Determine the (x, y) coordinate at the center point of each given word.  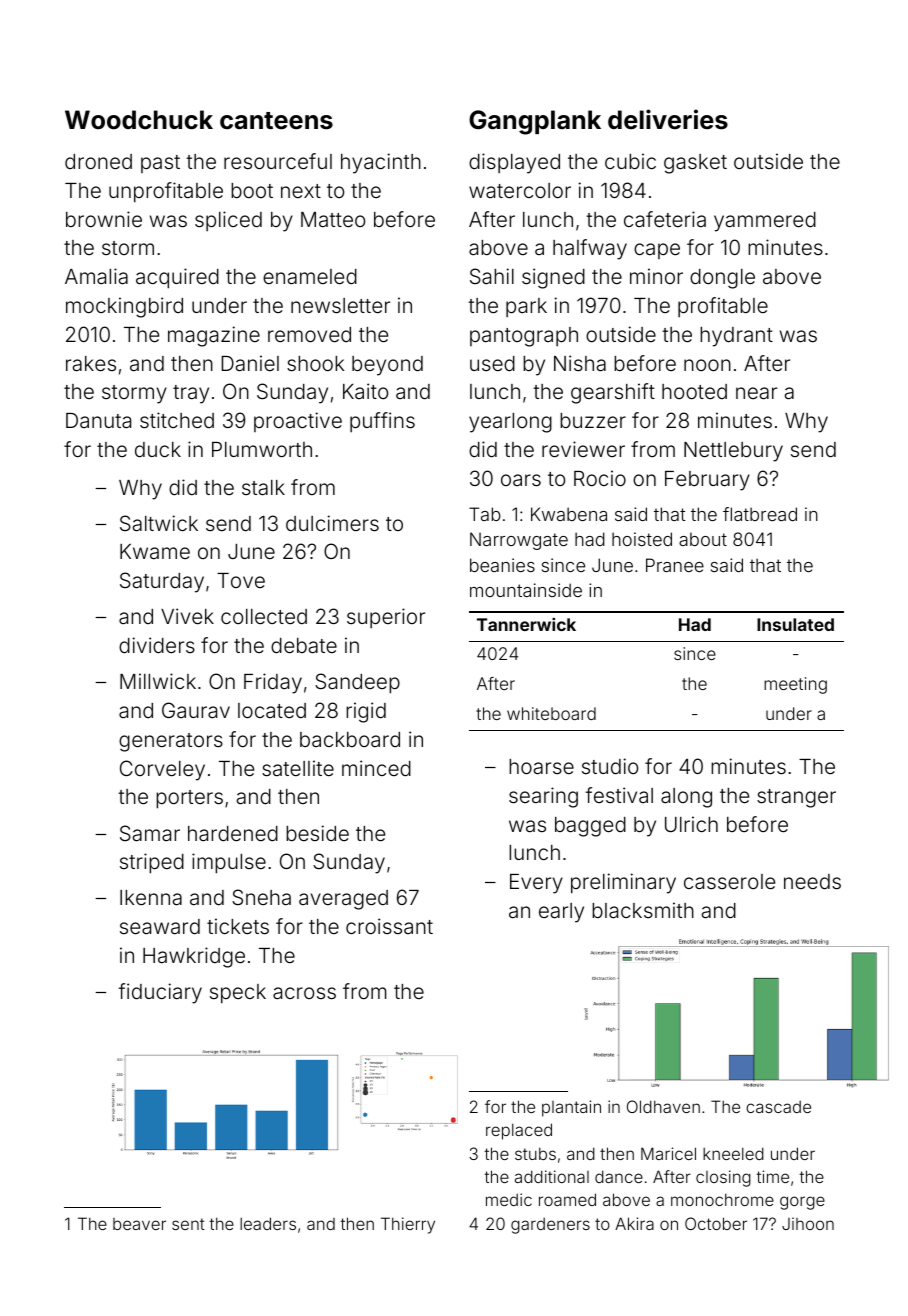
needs (812, 881)
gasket (695, 164)
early (561, 913)
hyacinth (381, 163)
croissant (389, 926)
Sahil (492, 276)
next (301, 191)
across (304, 993)
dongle (722, 279)
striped (152, 863)
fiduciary (160, 993)
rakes (91, 363)
